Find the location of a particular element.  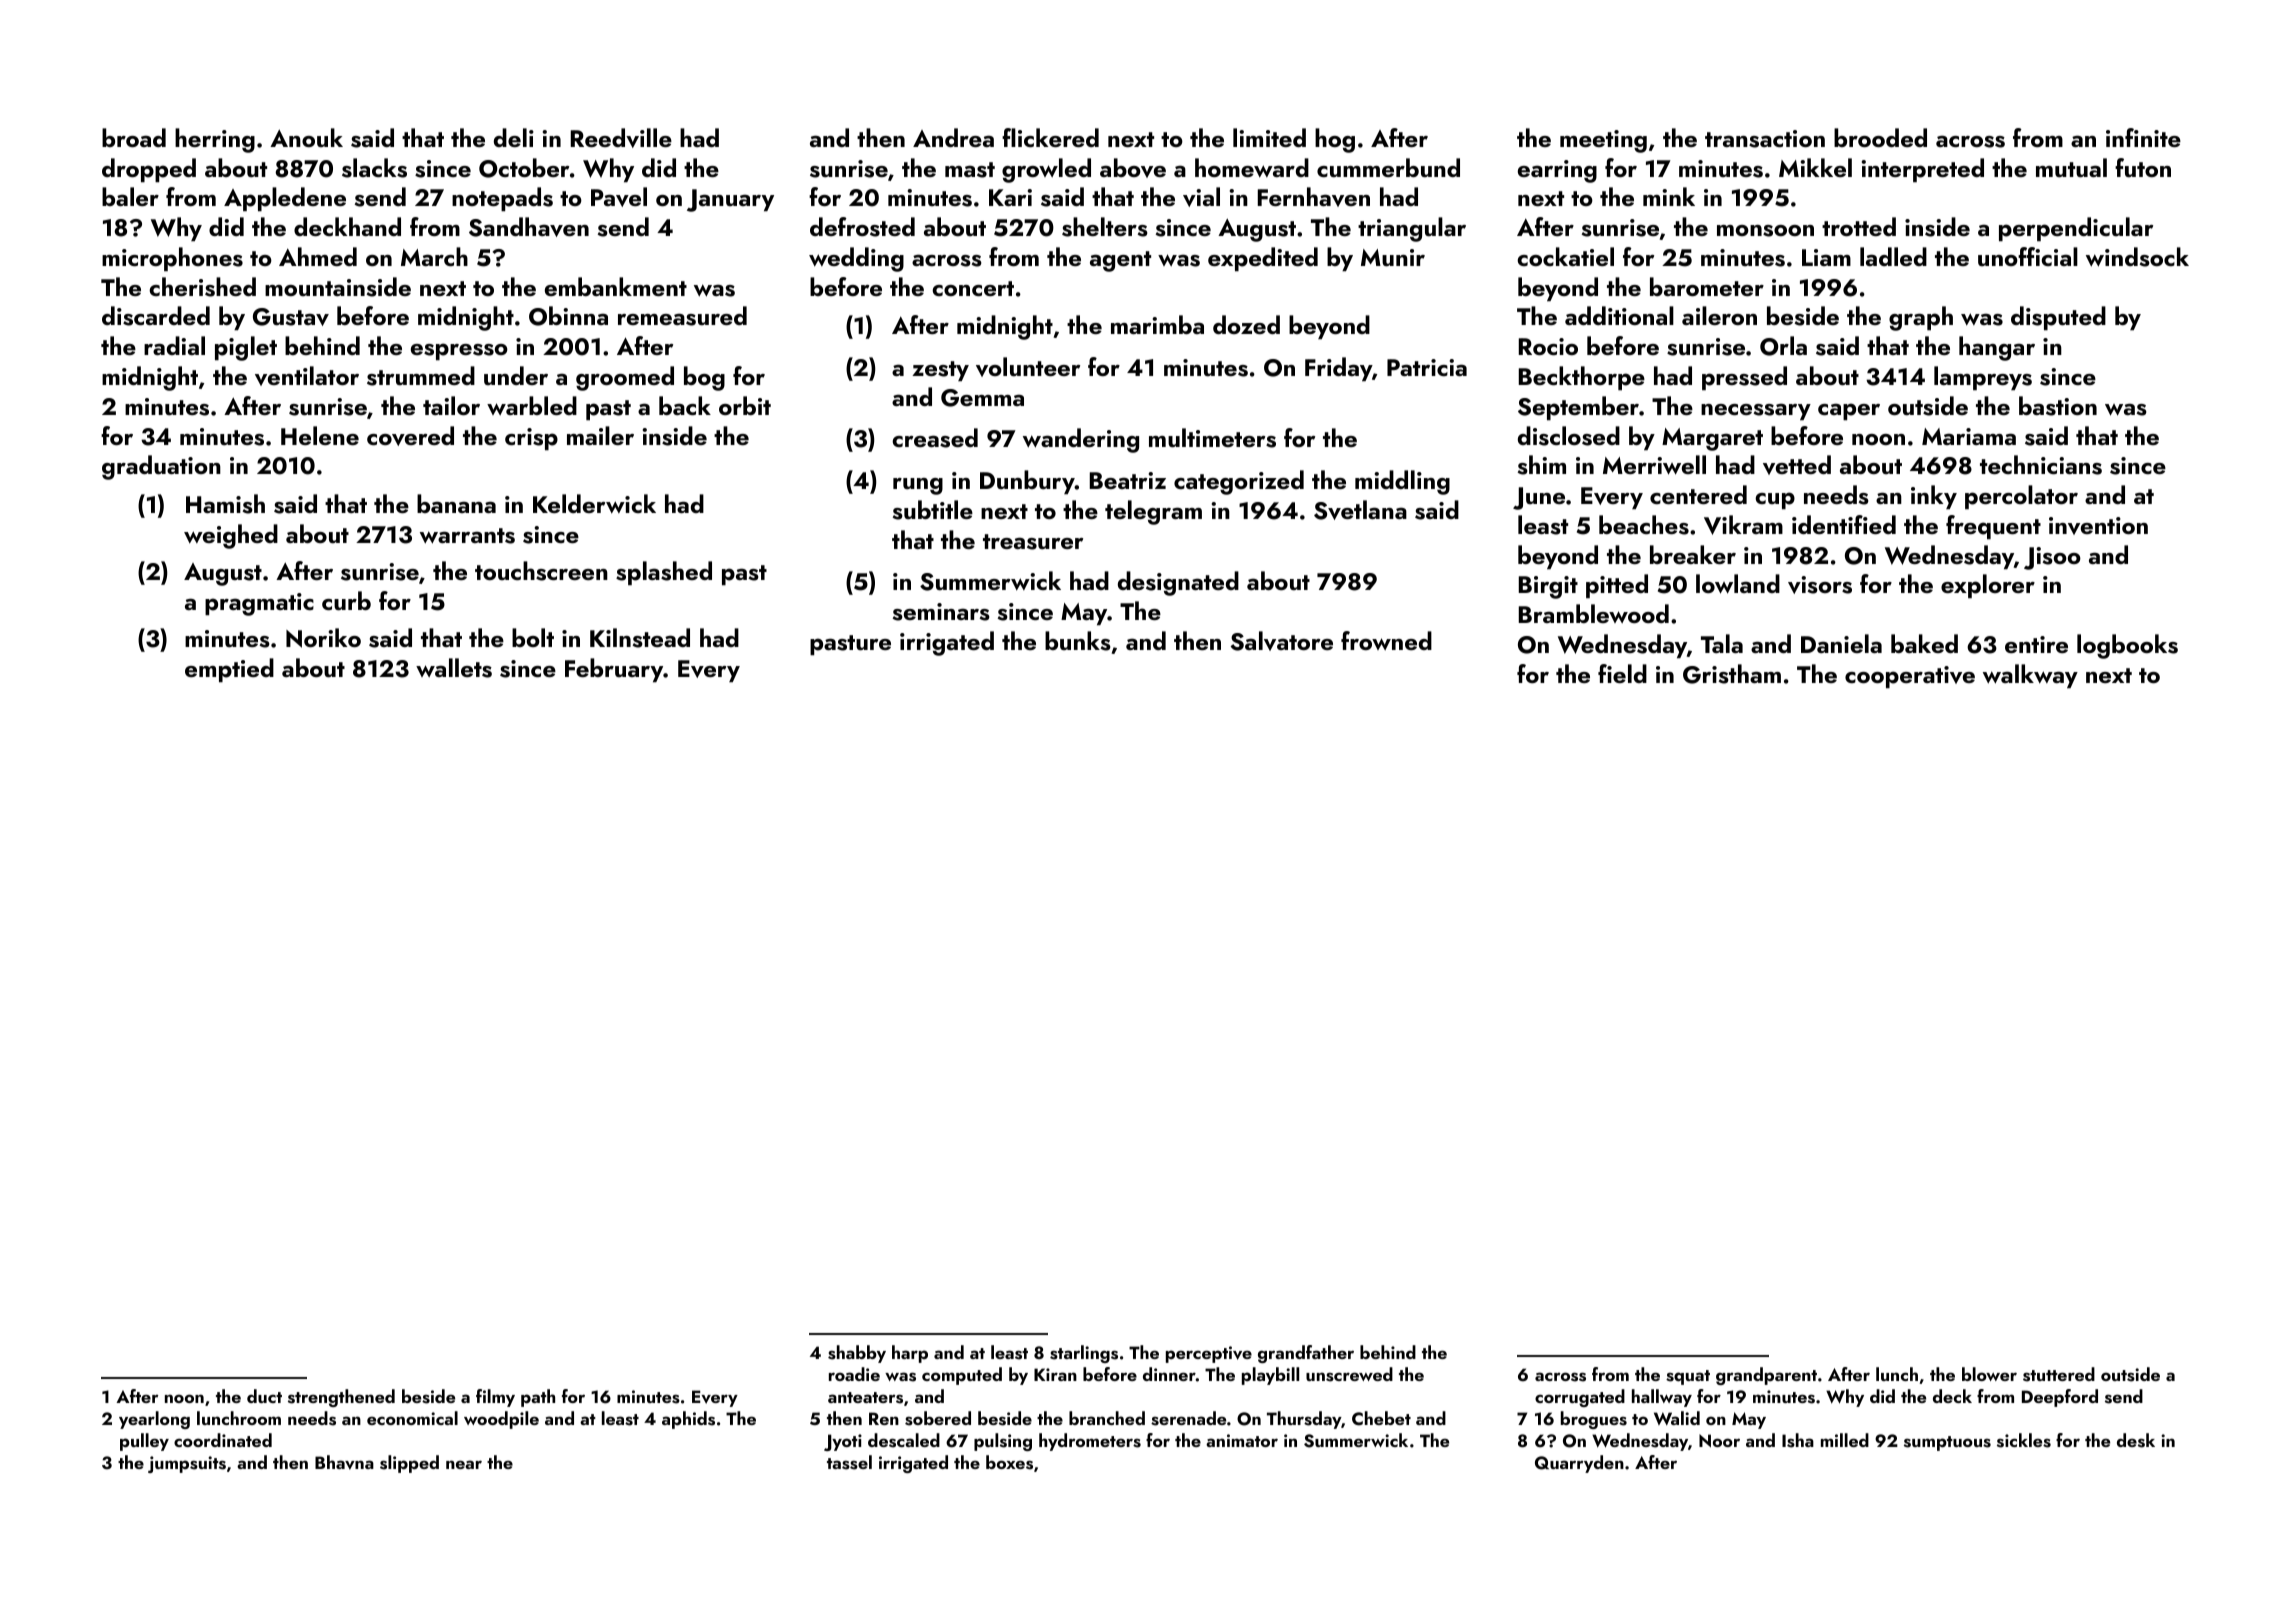

bog is located at coordinates (704, 378).
